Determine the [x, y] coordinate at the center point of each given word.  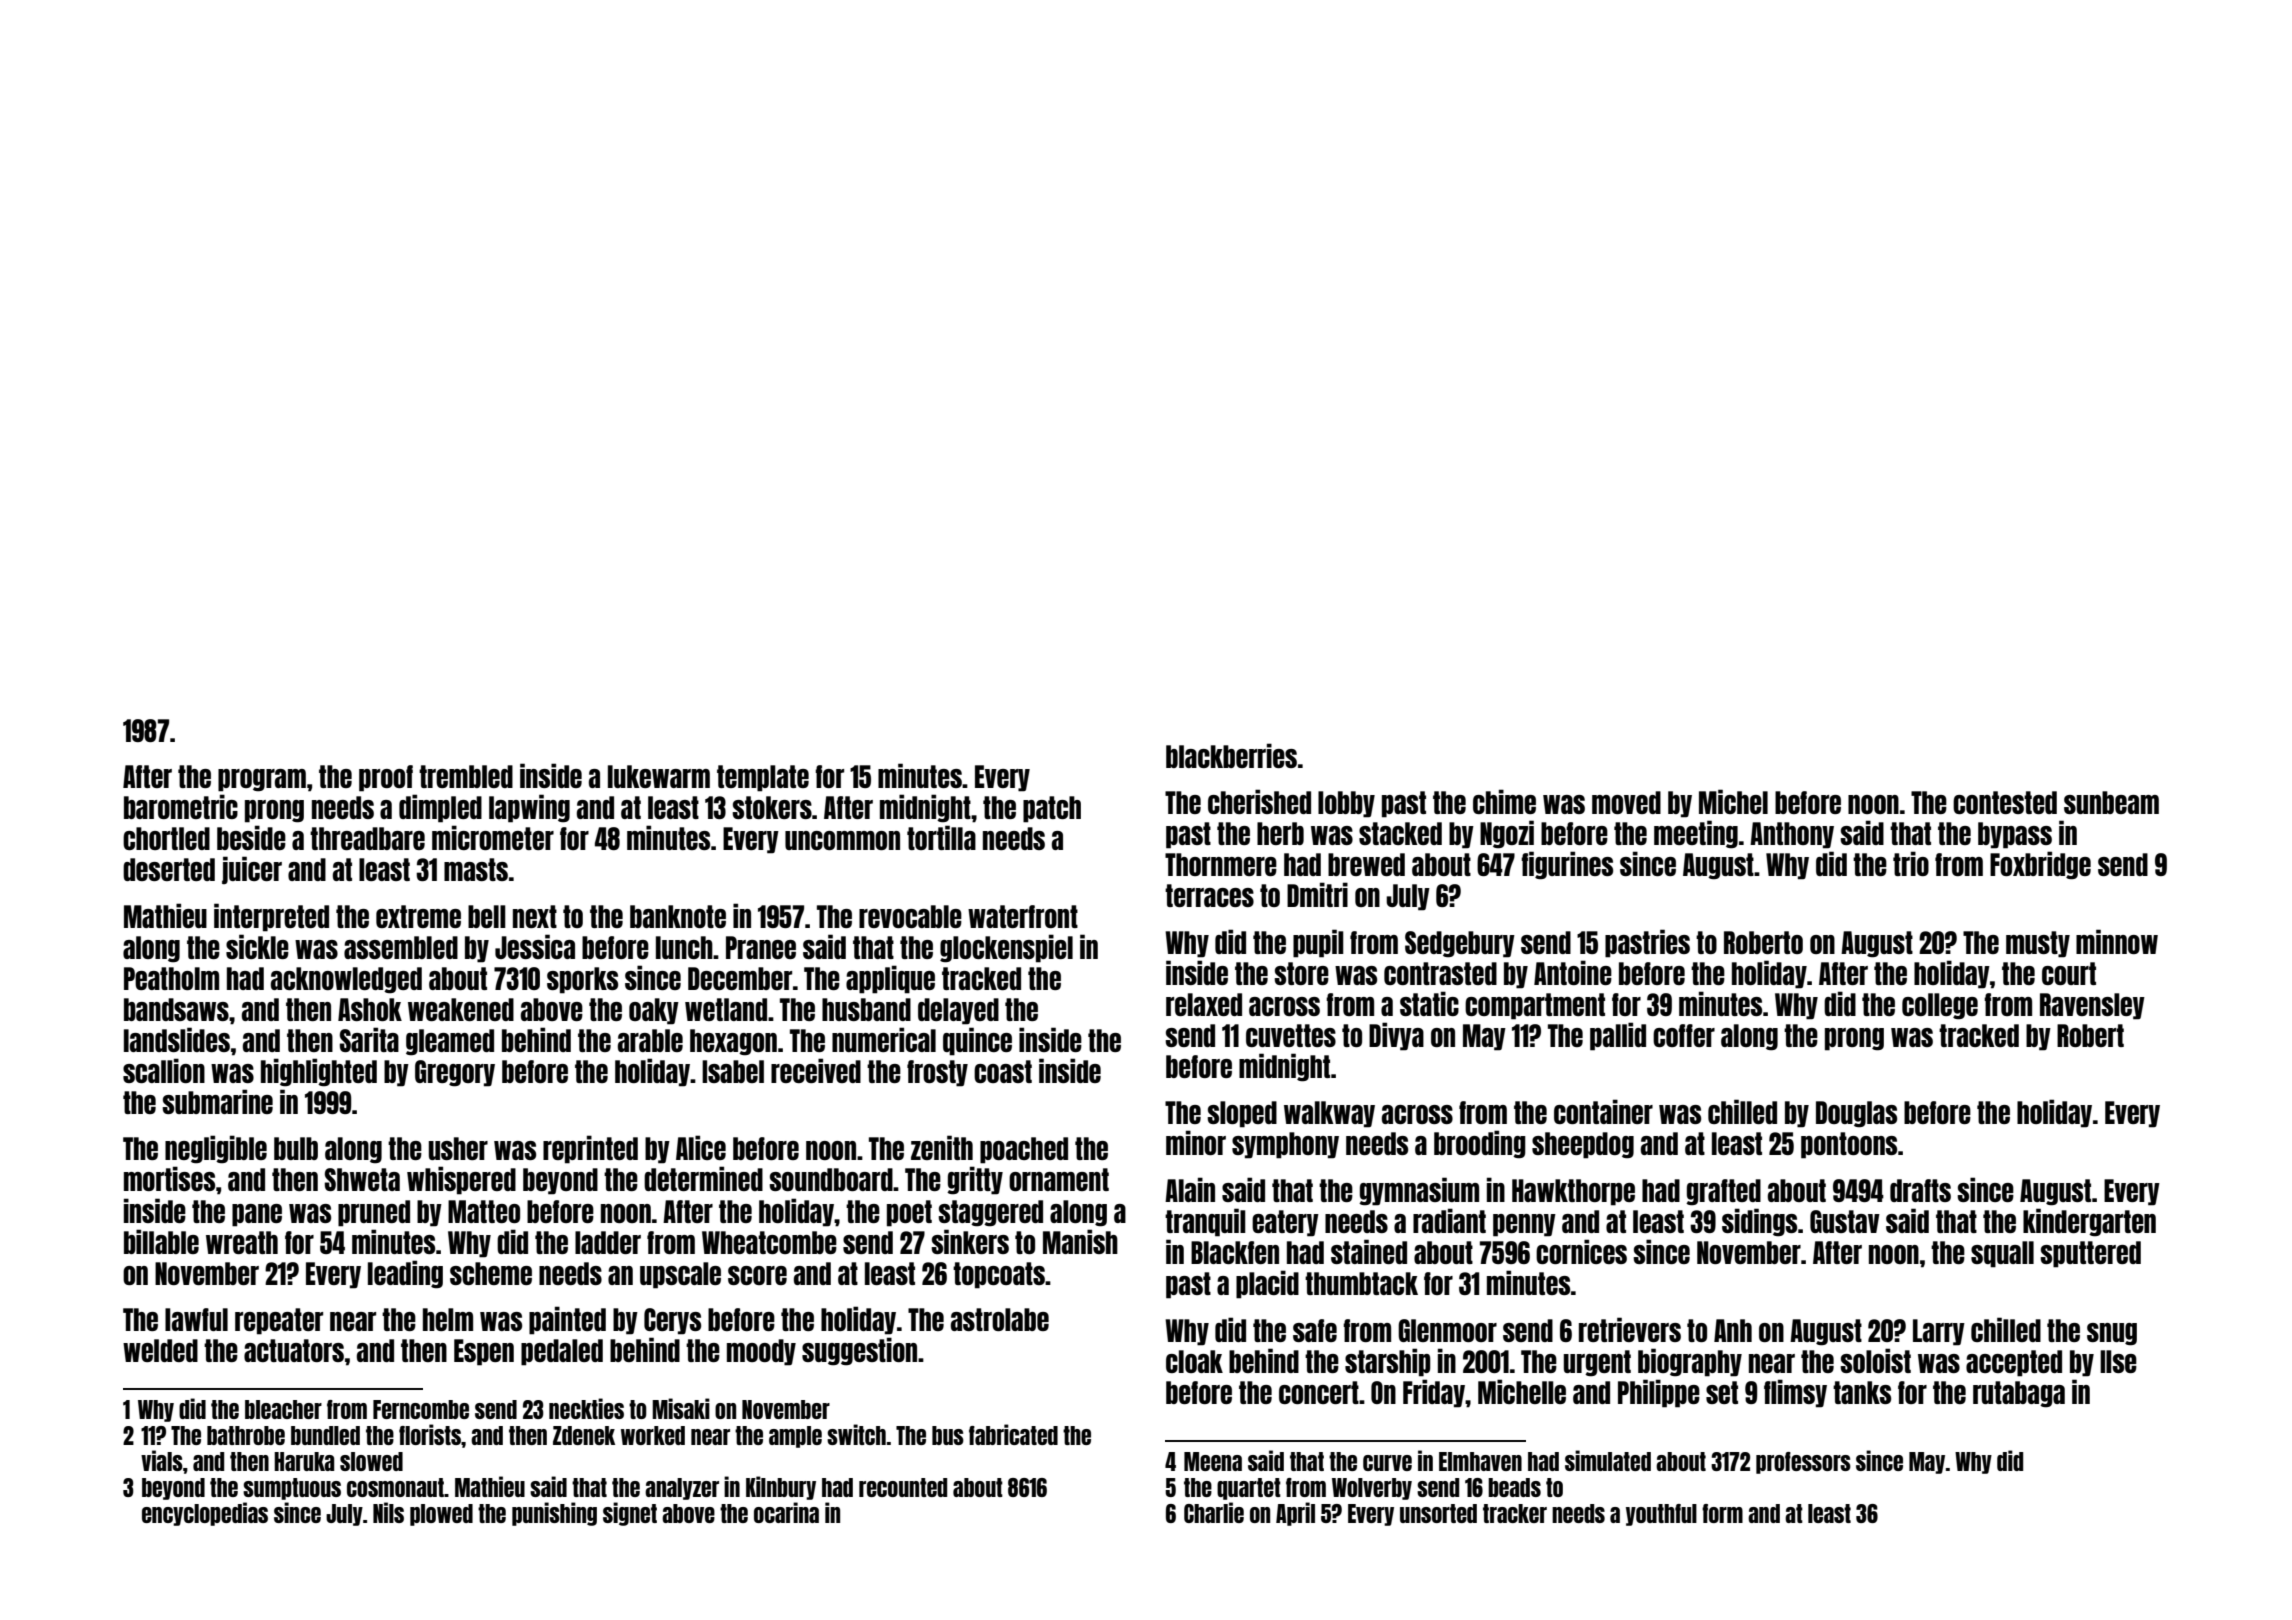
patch [1052, 809]
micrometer [493, 837]
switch [856, 1434]
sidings [1759, 1222]
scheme [491, 1273]
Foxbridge [2040, 865]
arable [650, 1040]
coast [1003, 1071]
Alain [1190, 1189]
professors [1803, 1463]
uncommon [842, 840]
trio [1911, 863]
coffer [1684, 1035]
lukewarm [659, 776]
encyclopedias [205, 1514]
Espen [484, 1352]
